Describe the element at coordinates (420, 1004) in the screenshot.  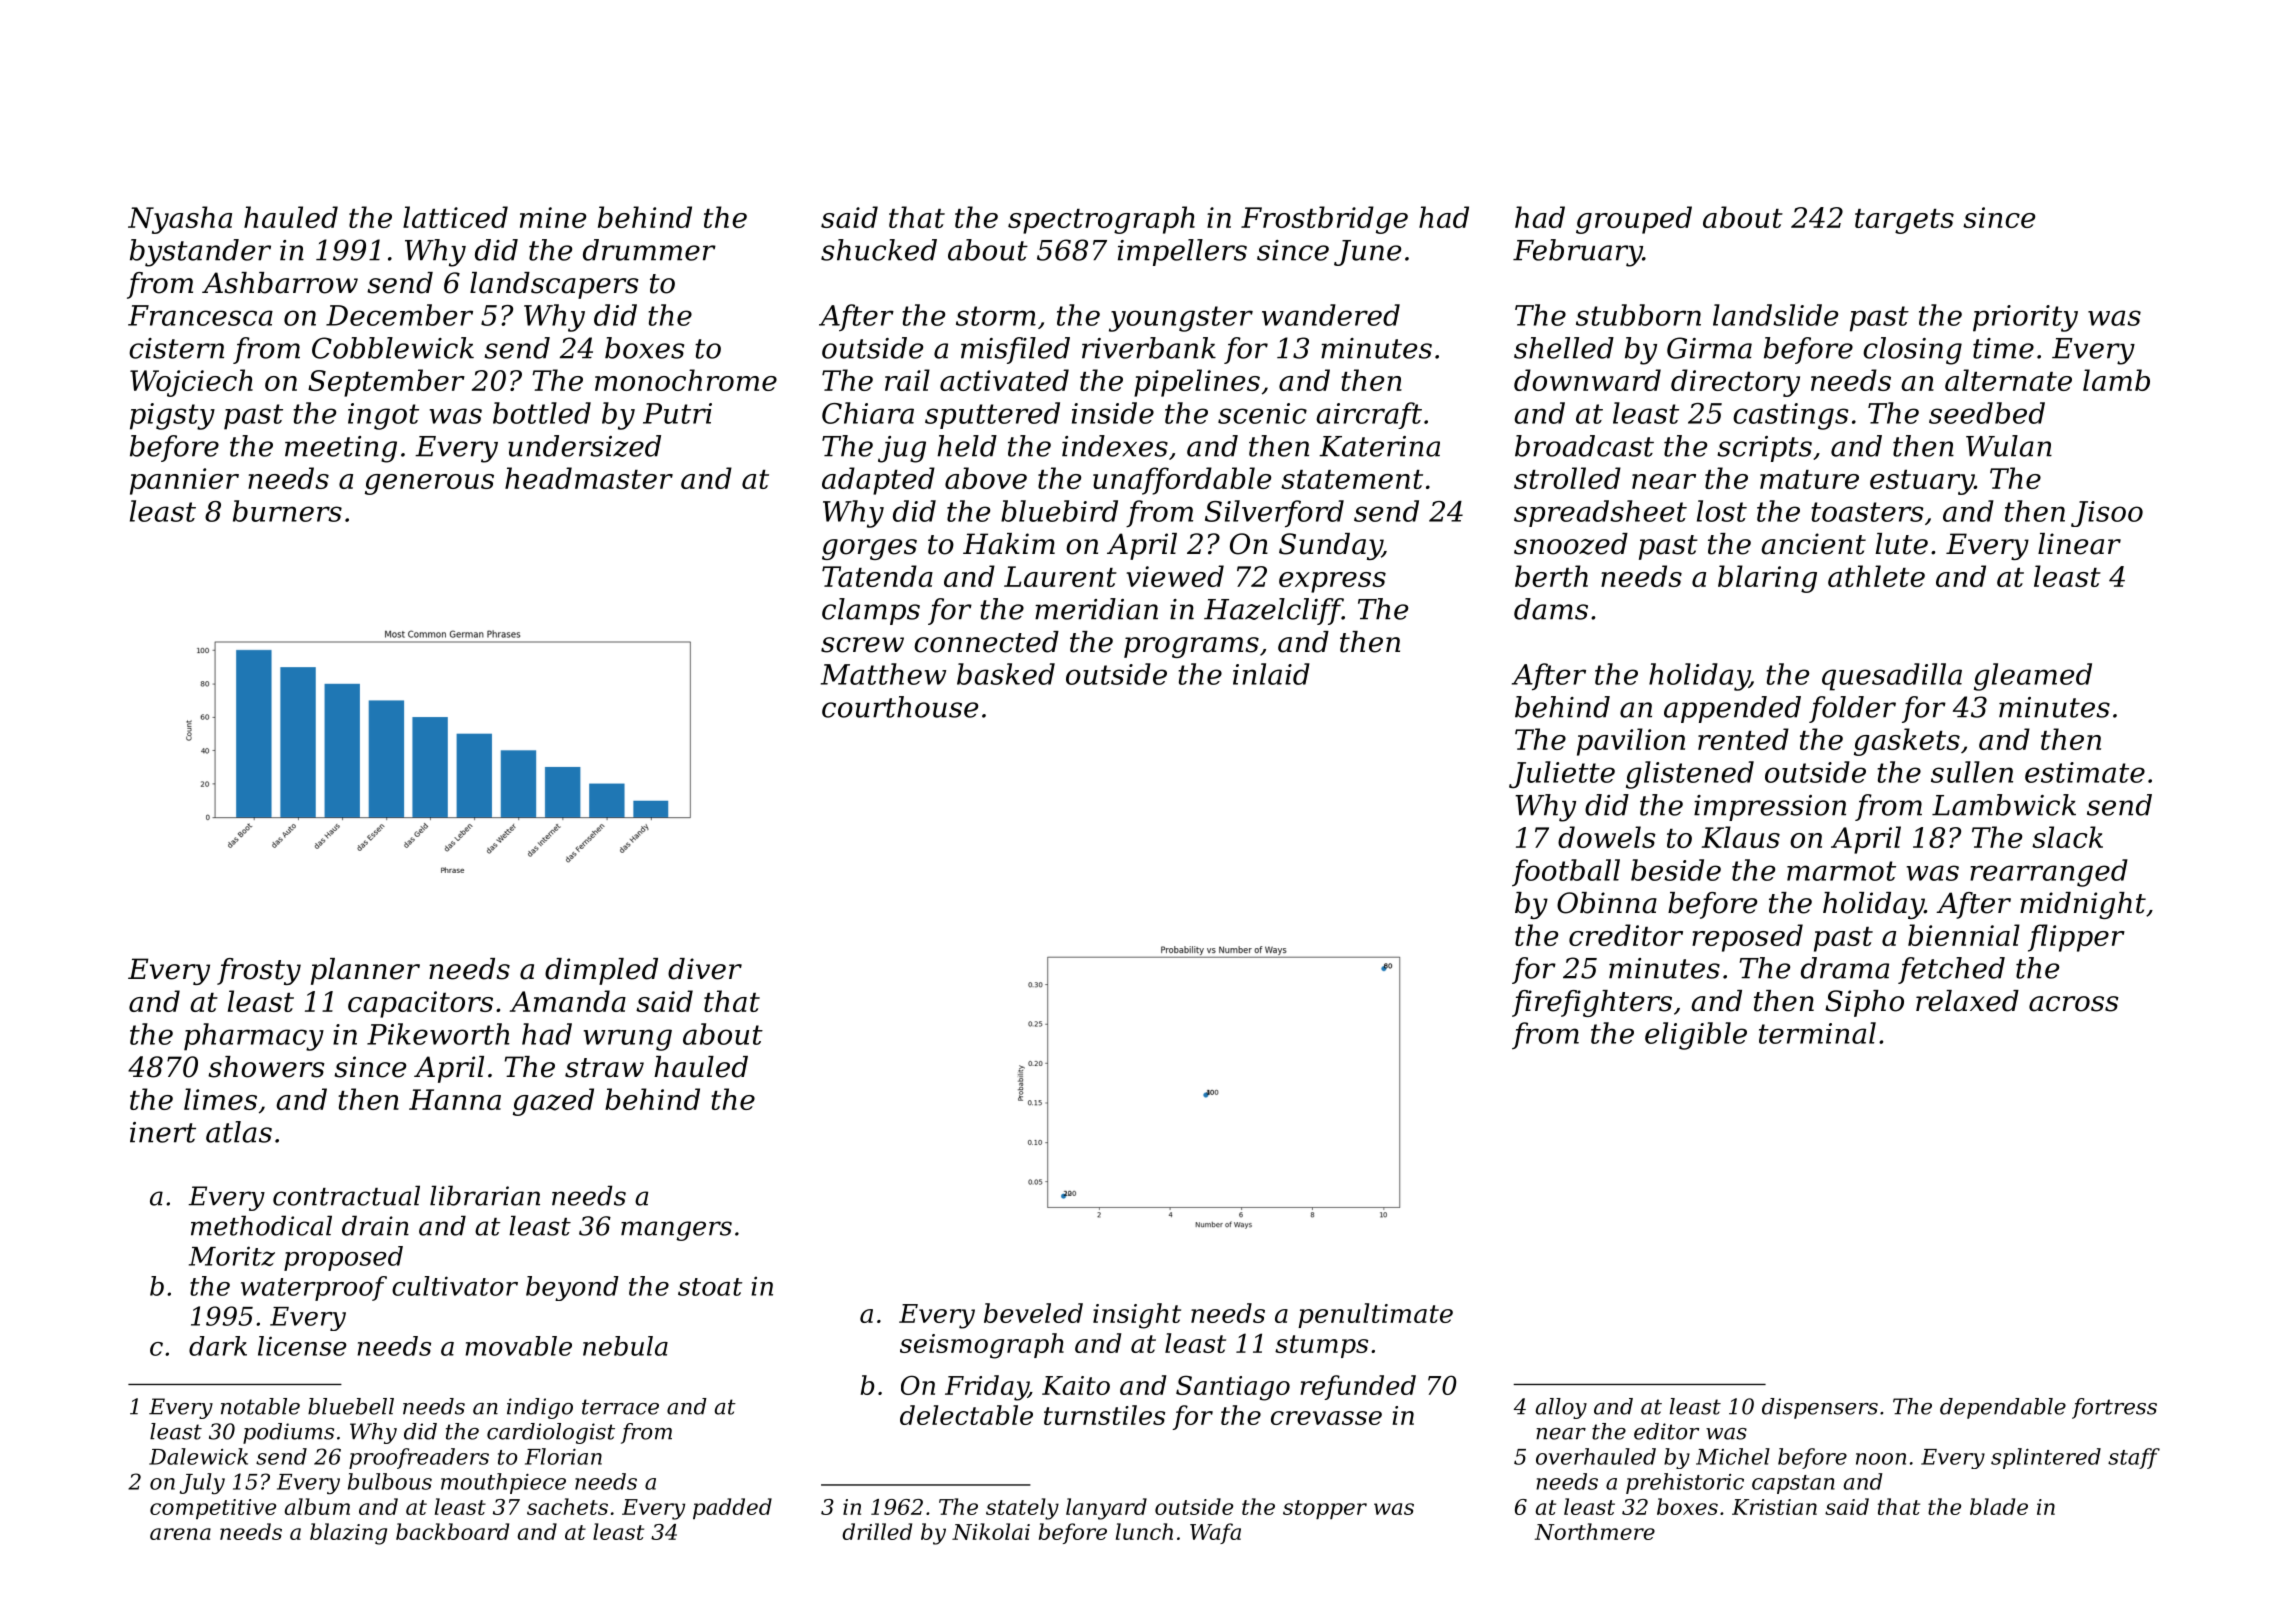
I see `capacitors` at that location.
